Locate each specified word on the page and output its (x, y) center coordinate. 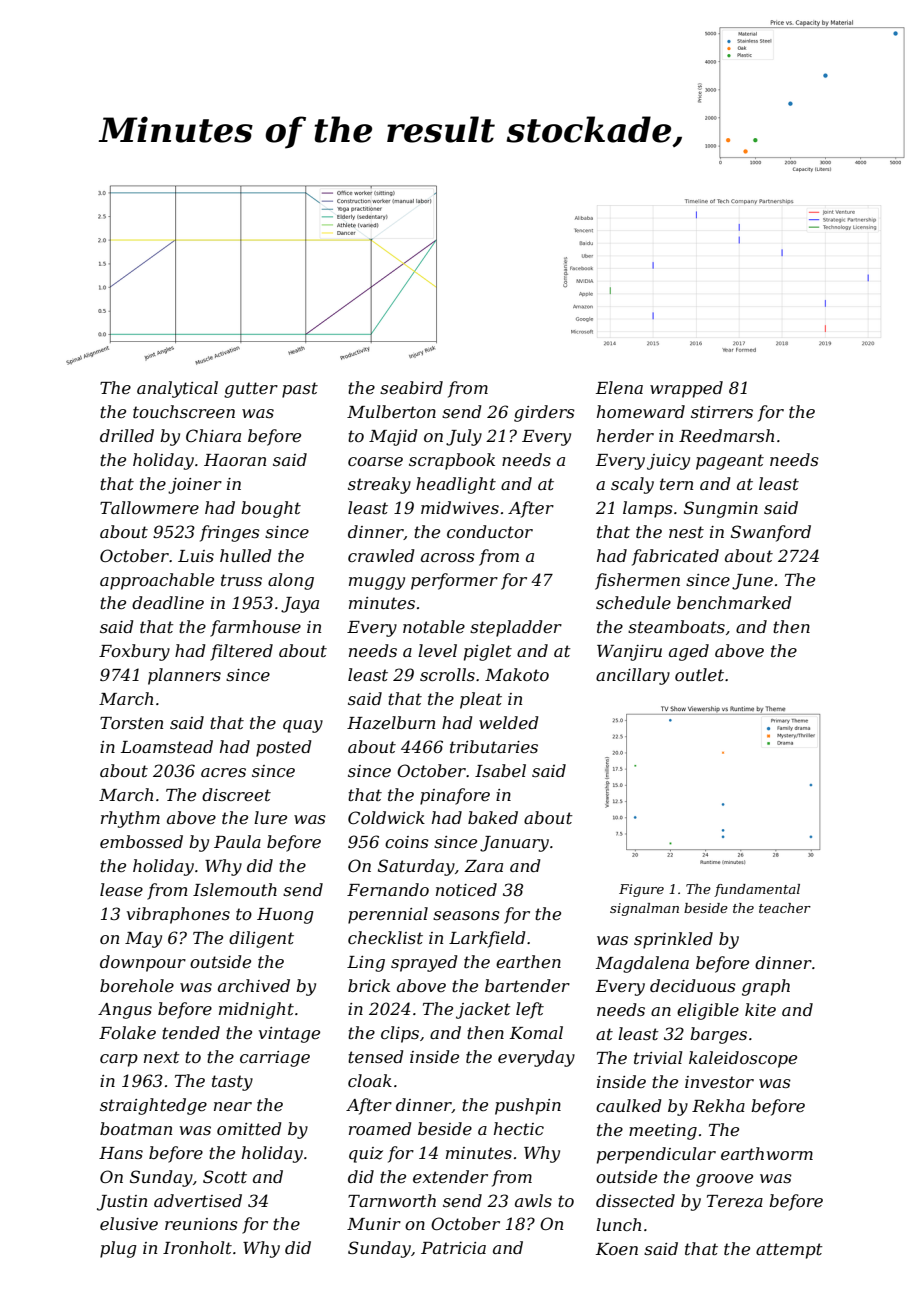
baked (493, 817)
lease (121, 889)
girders (544, 413)
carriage (275, 1059)
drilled (127, 435)
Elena (619, 387)
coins (407, 842)
